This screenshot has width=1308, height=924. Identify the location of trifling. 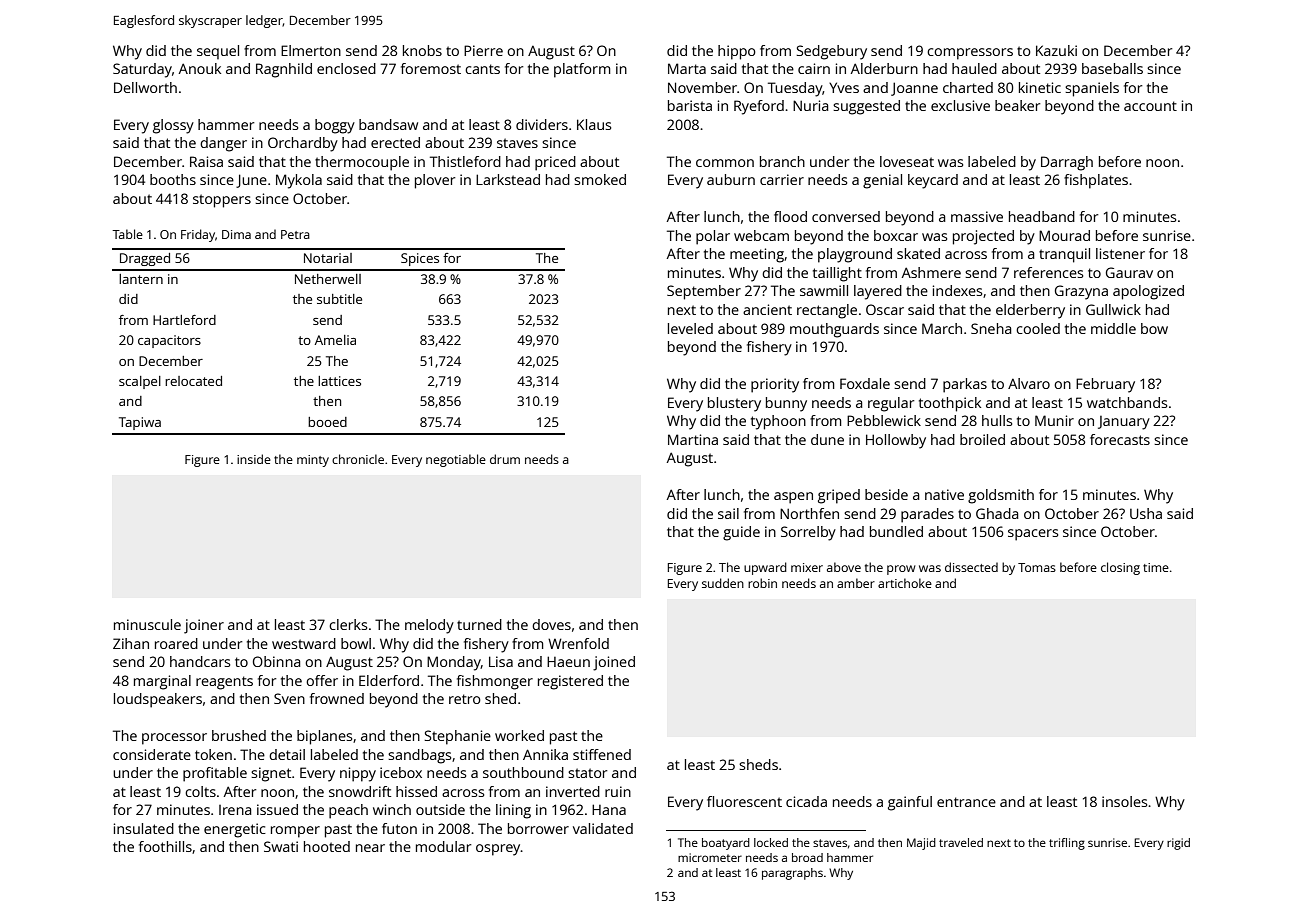
(1067, 844).
